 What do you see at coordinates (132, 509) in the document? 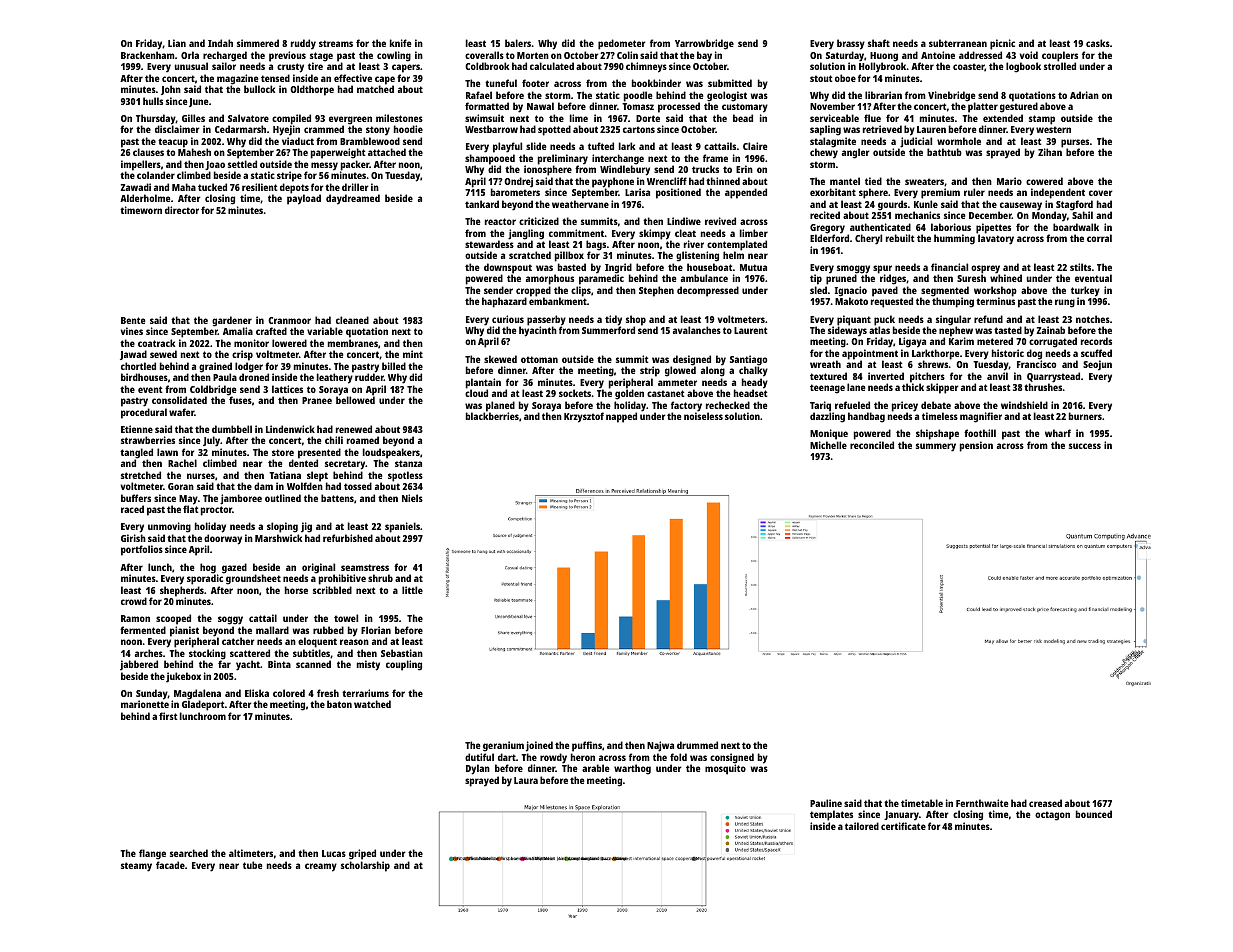
I see `raced` at bounding box center [132, 509].
